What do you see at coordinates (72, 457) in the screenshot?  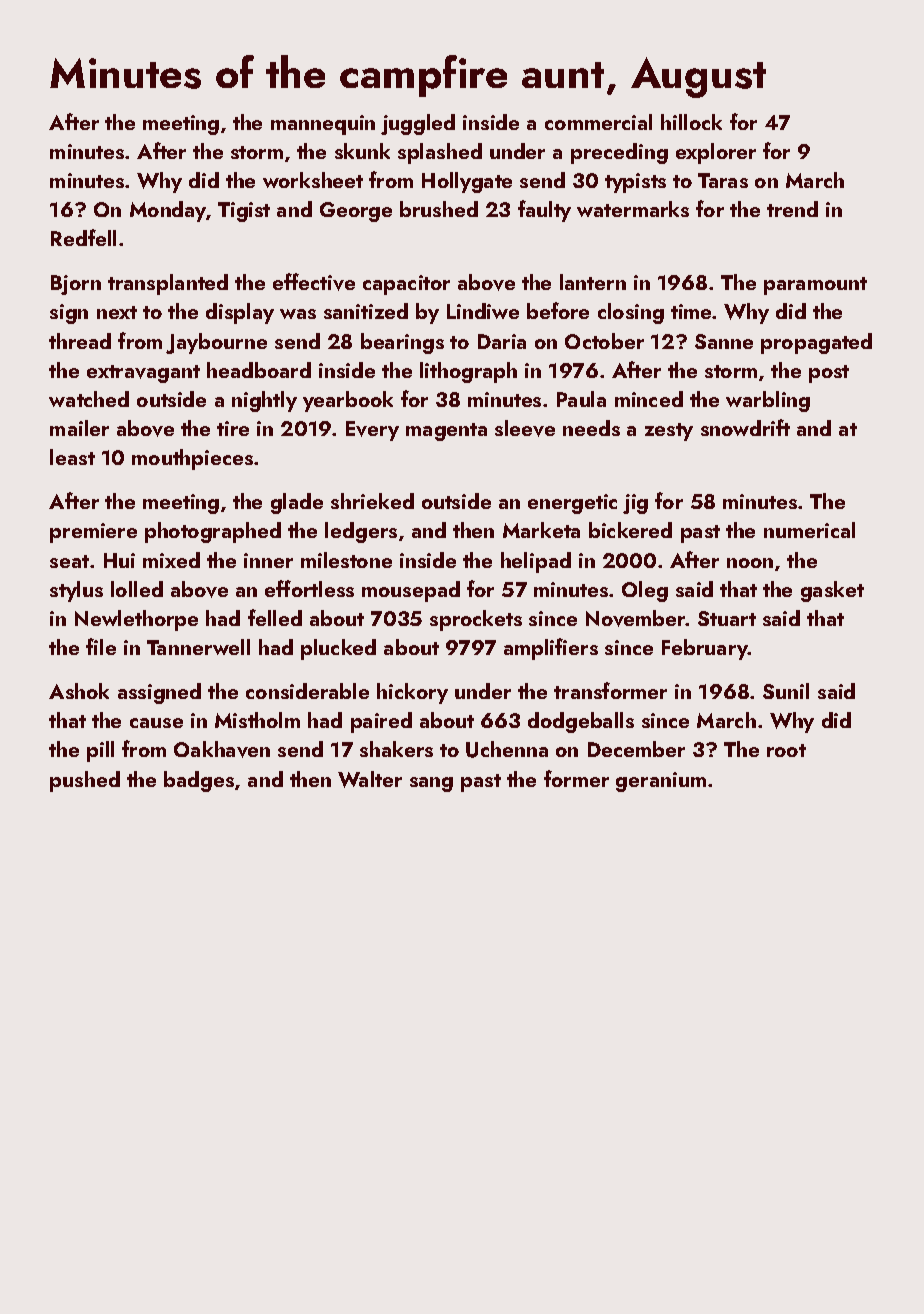 I see `least` at bounding box center [72, 457].
